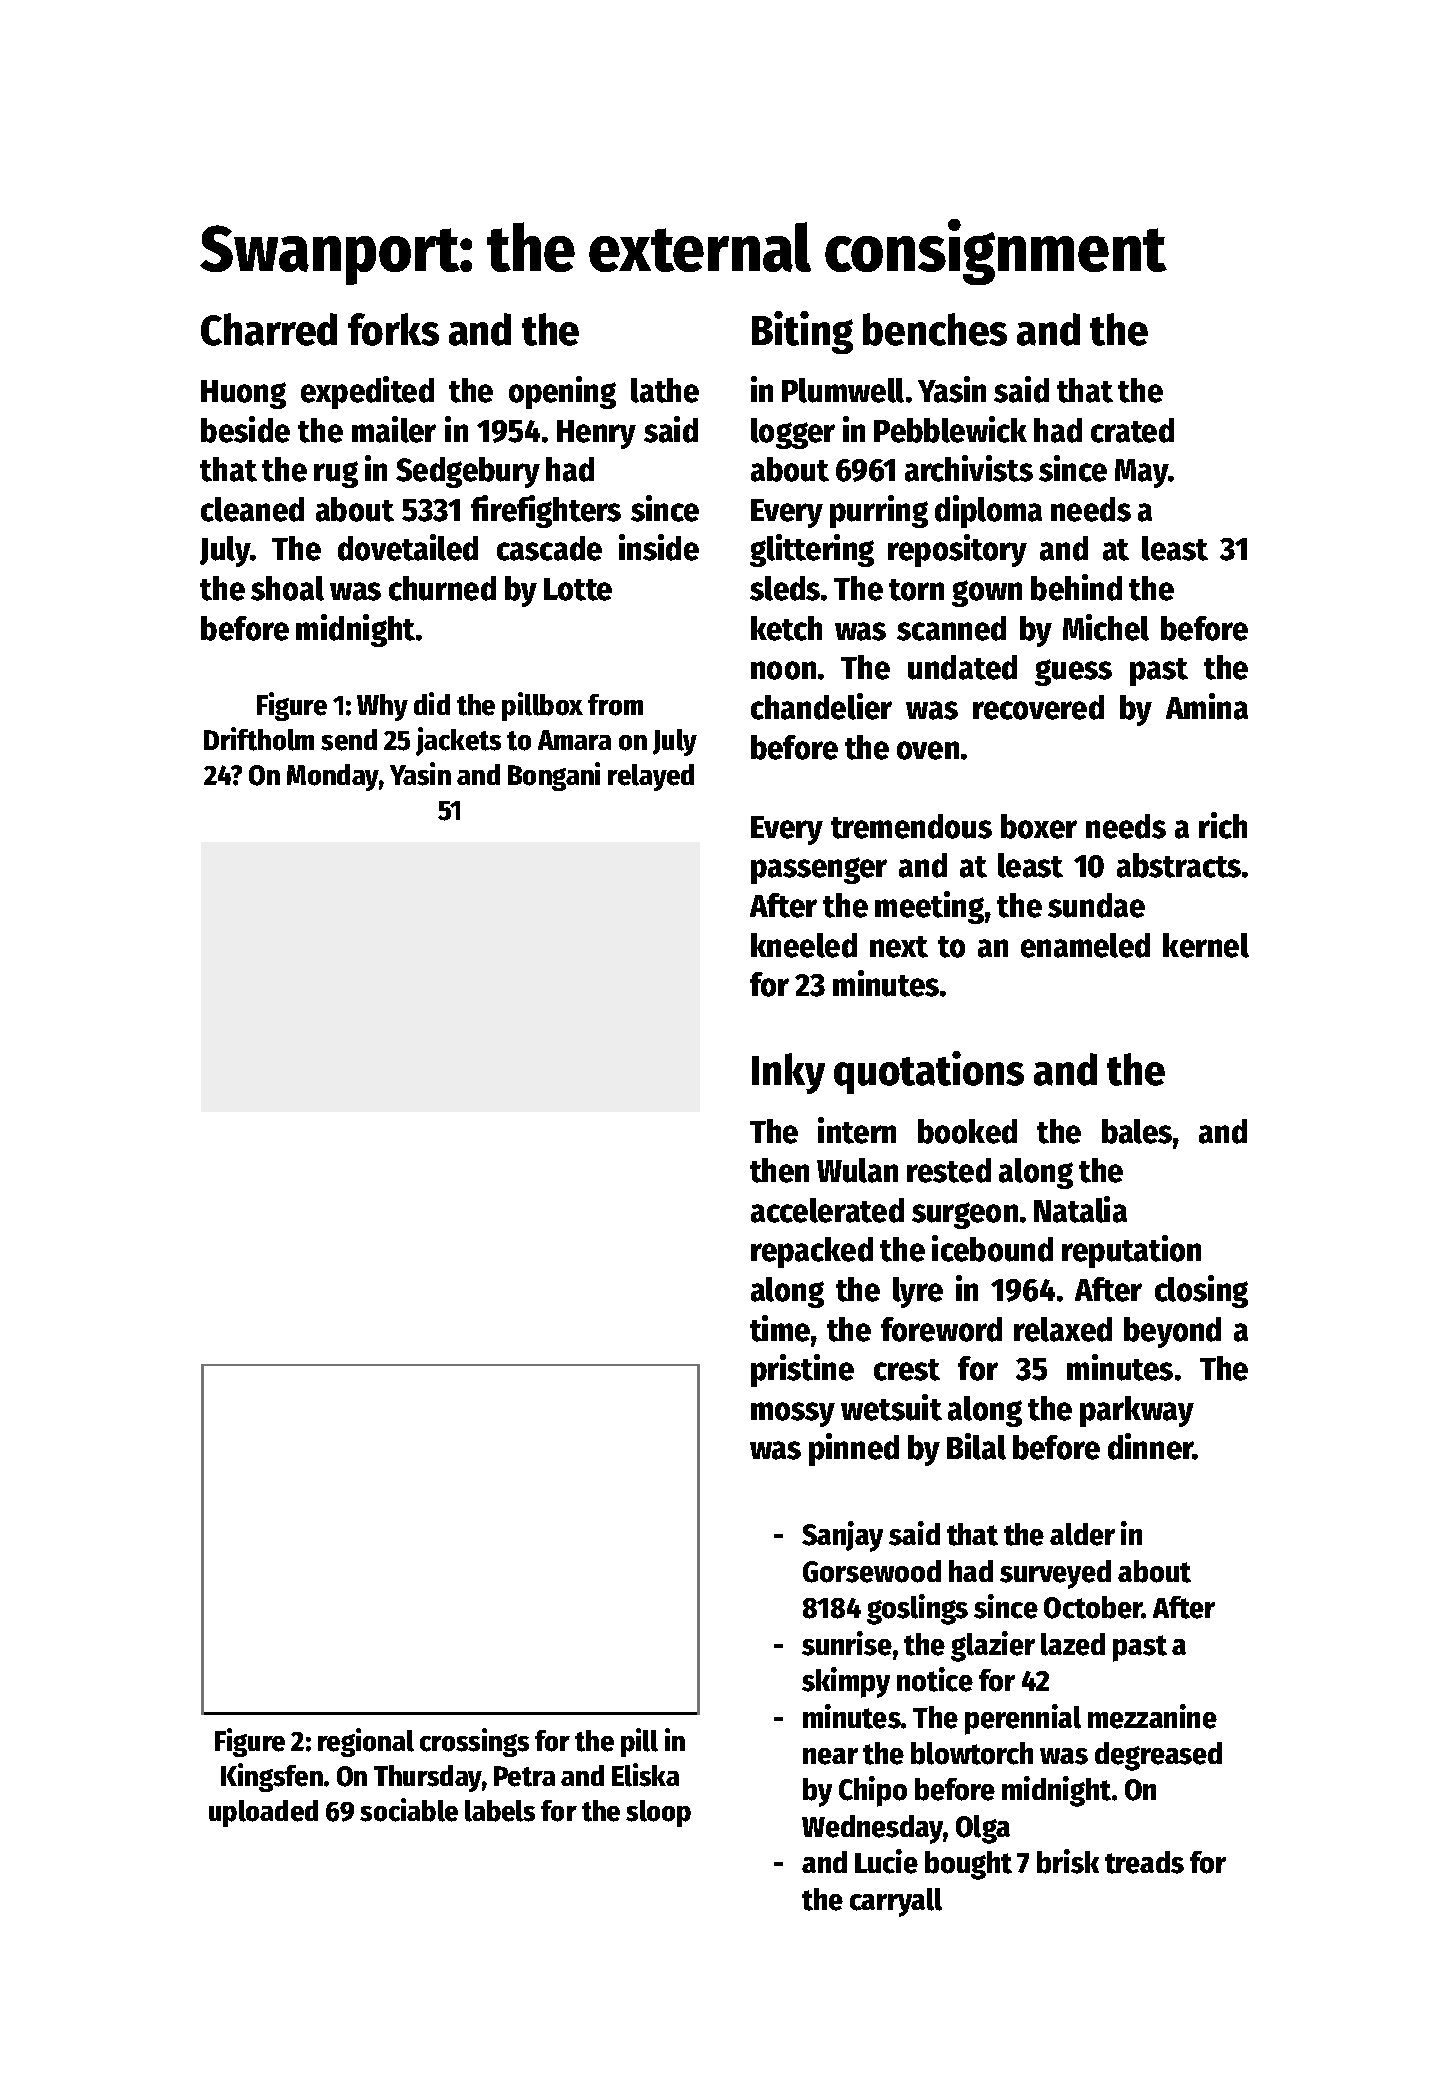 The height and width of the screenshot is (2100, 1450). What do you see at coordinates (1144, 1862) in the screenshot?
I see `treads` at bounding box center [1144, 1862].
